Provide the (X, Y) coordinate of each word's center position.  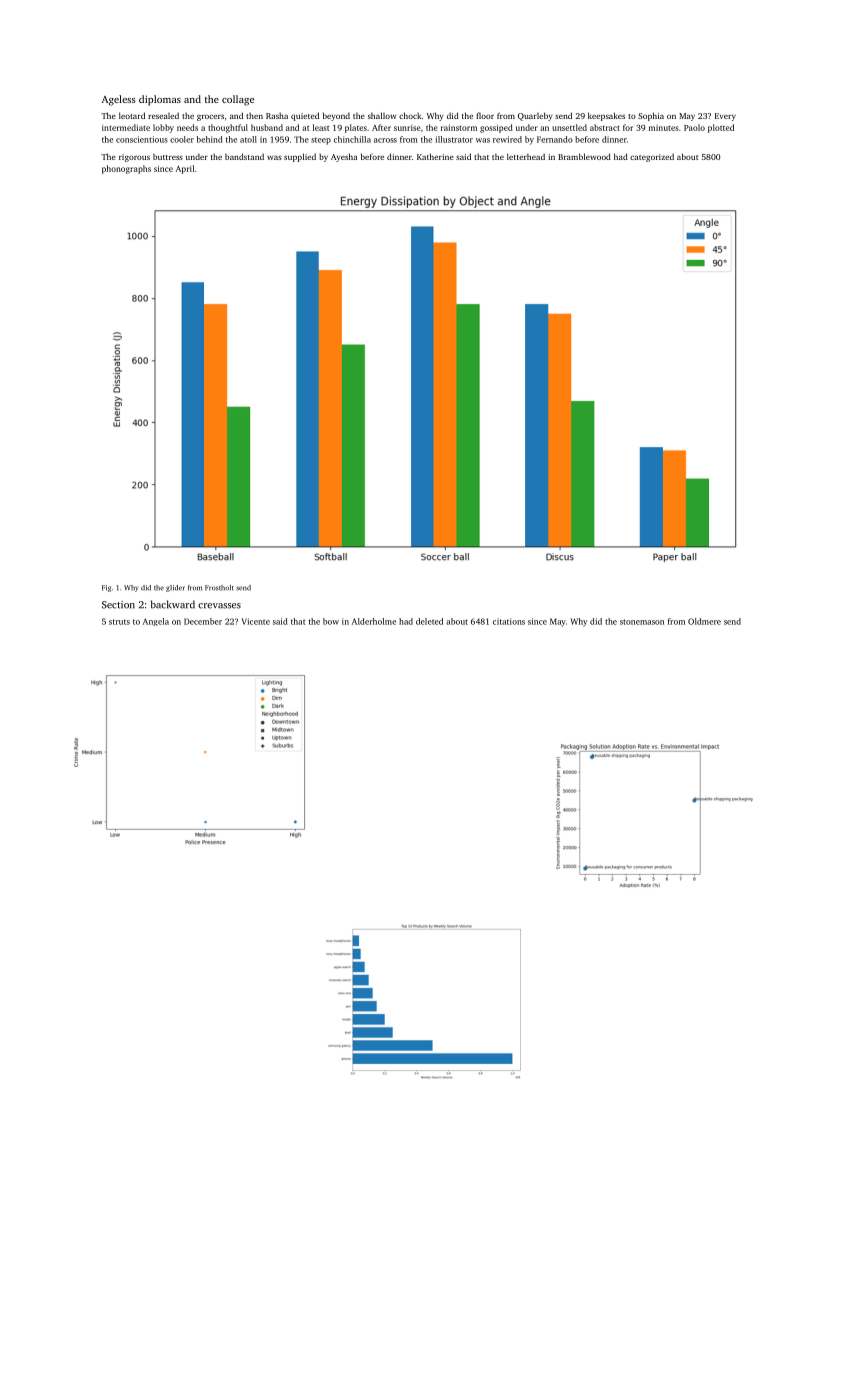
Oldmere (704, 621)
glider (175, 588)
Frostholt (219, 588)
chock (410, 115)
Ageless (119, 100)
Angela (156, 622)
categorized (652, 158)
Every (725, 117)
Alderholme (374, 621)
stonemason (642, 622)
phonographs (126, 169)
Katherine (435, 156)
